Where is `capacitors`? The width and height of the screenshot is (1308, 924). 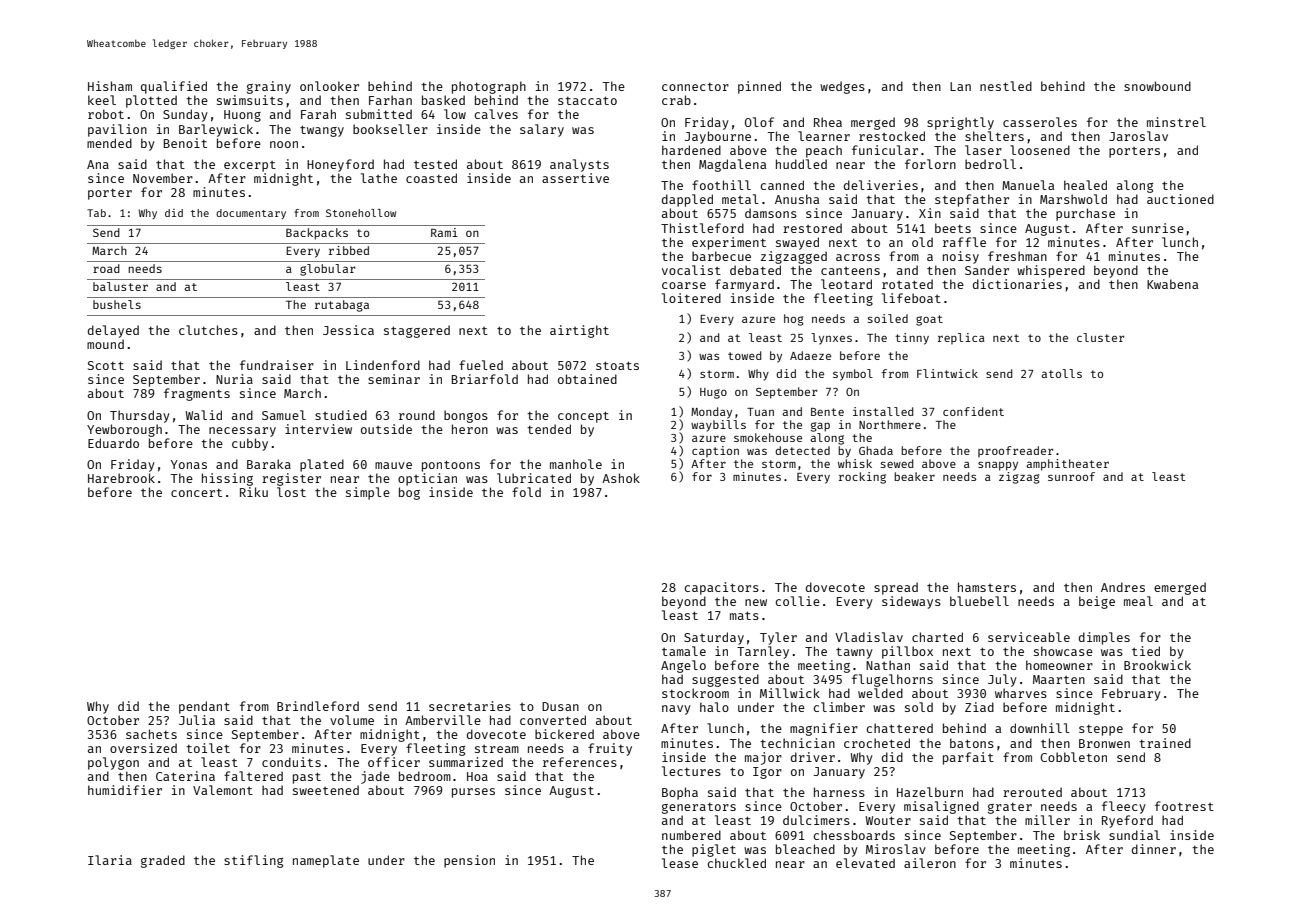
capacitors is located at coordinates (721, 588).
